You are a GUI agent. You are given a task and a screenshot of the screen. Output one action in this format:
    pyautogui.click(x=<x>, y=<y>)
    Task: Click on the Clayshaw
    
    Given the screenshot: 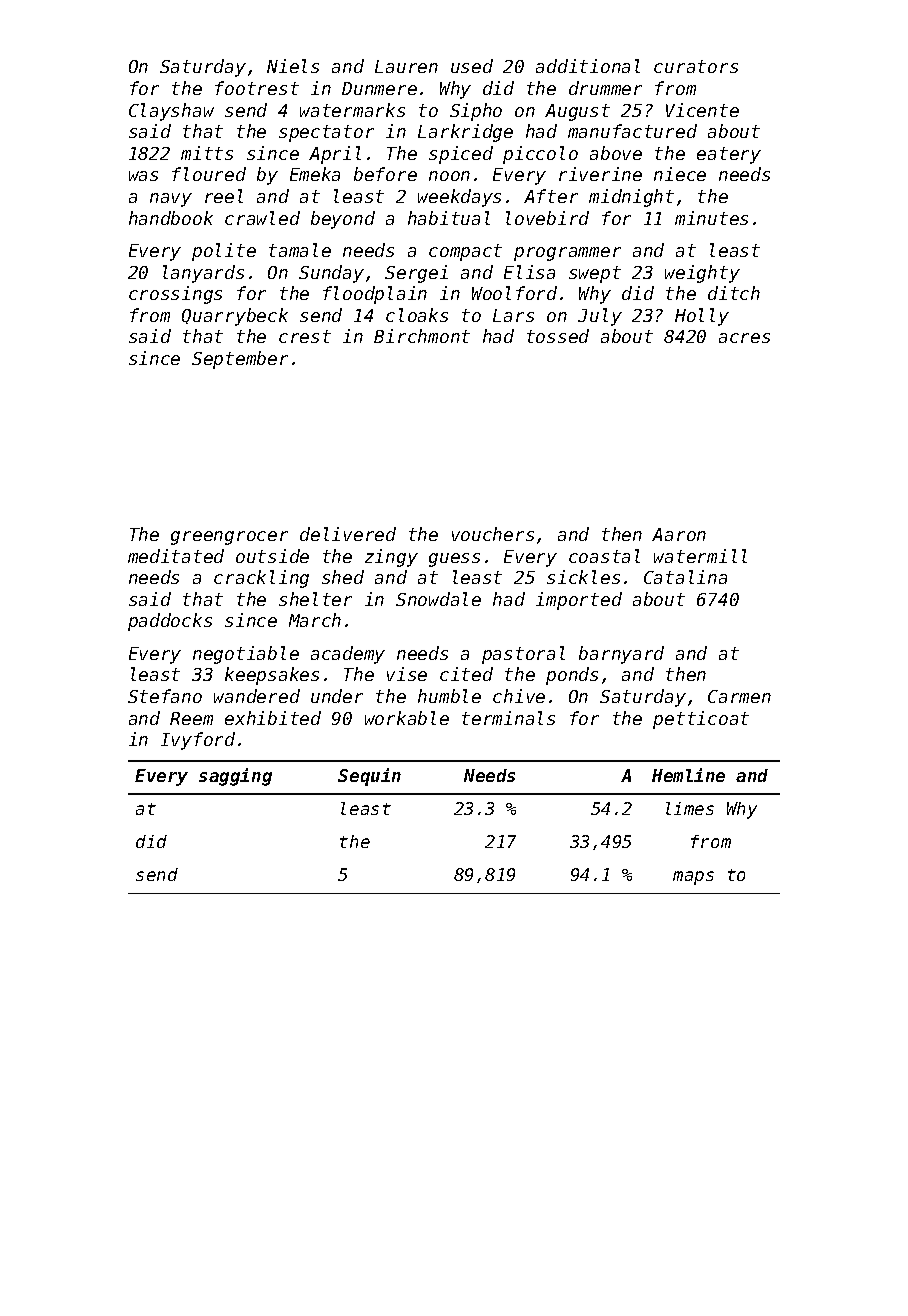 What is the action you would take?
    pyautogui.click(x=171, y=112)
